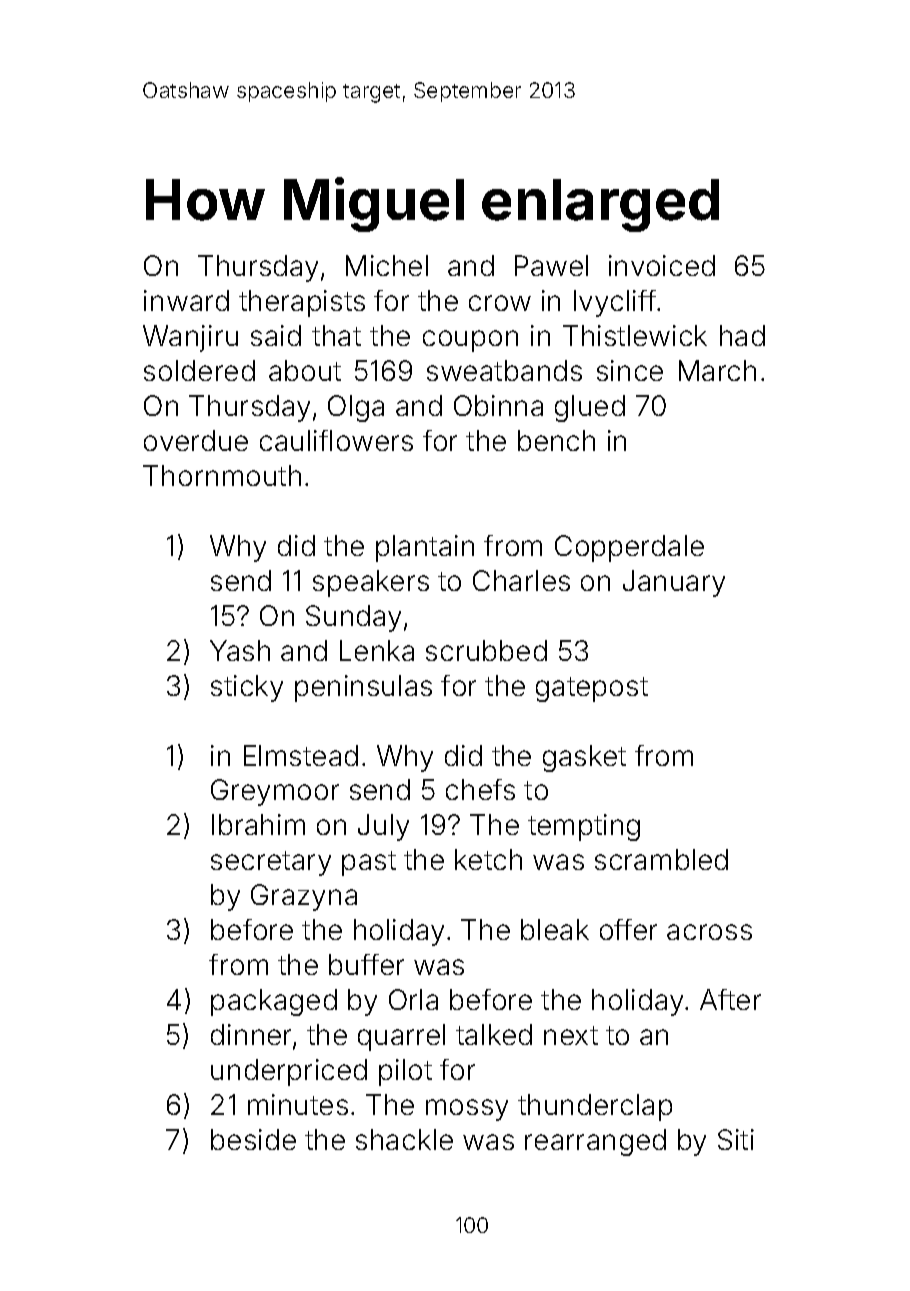 This screenshot has width=910, height=1291. I want to click on scrambled, so click(661, 859).
